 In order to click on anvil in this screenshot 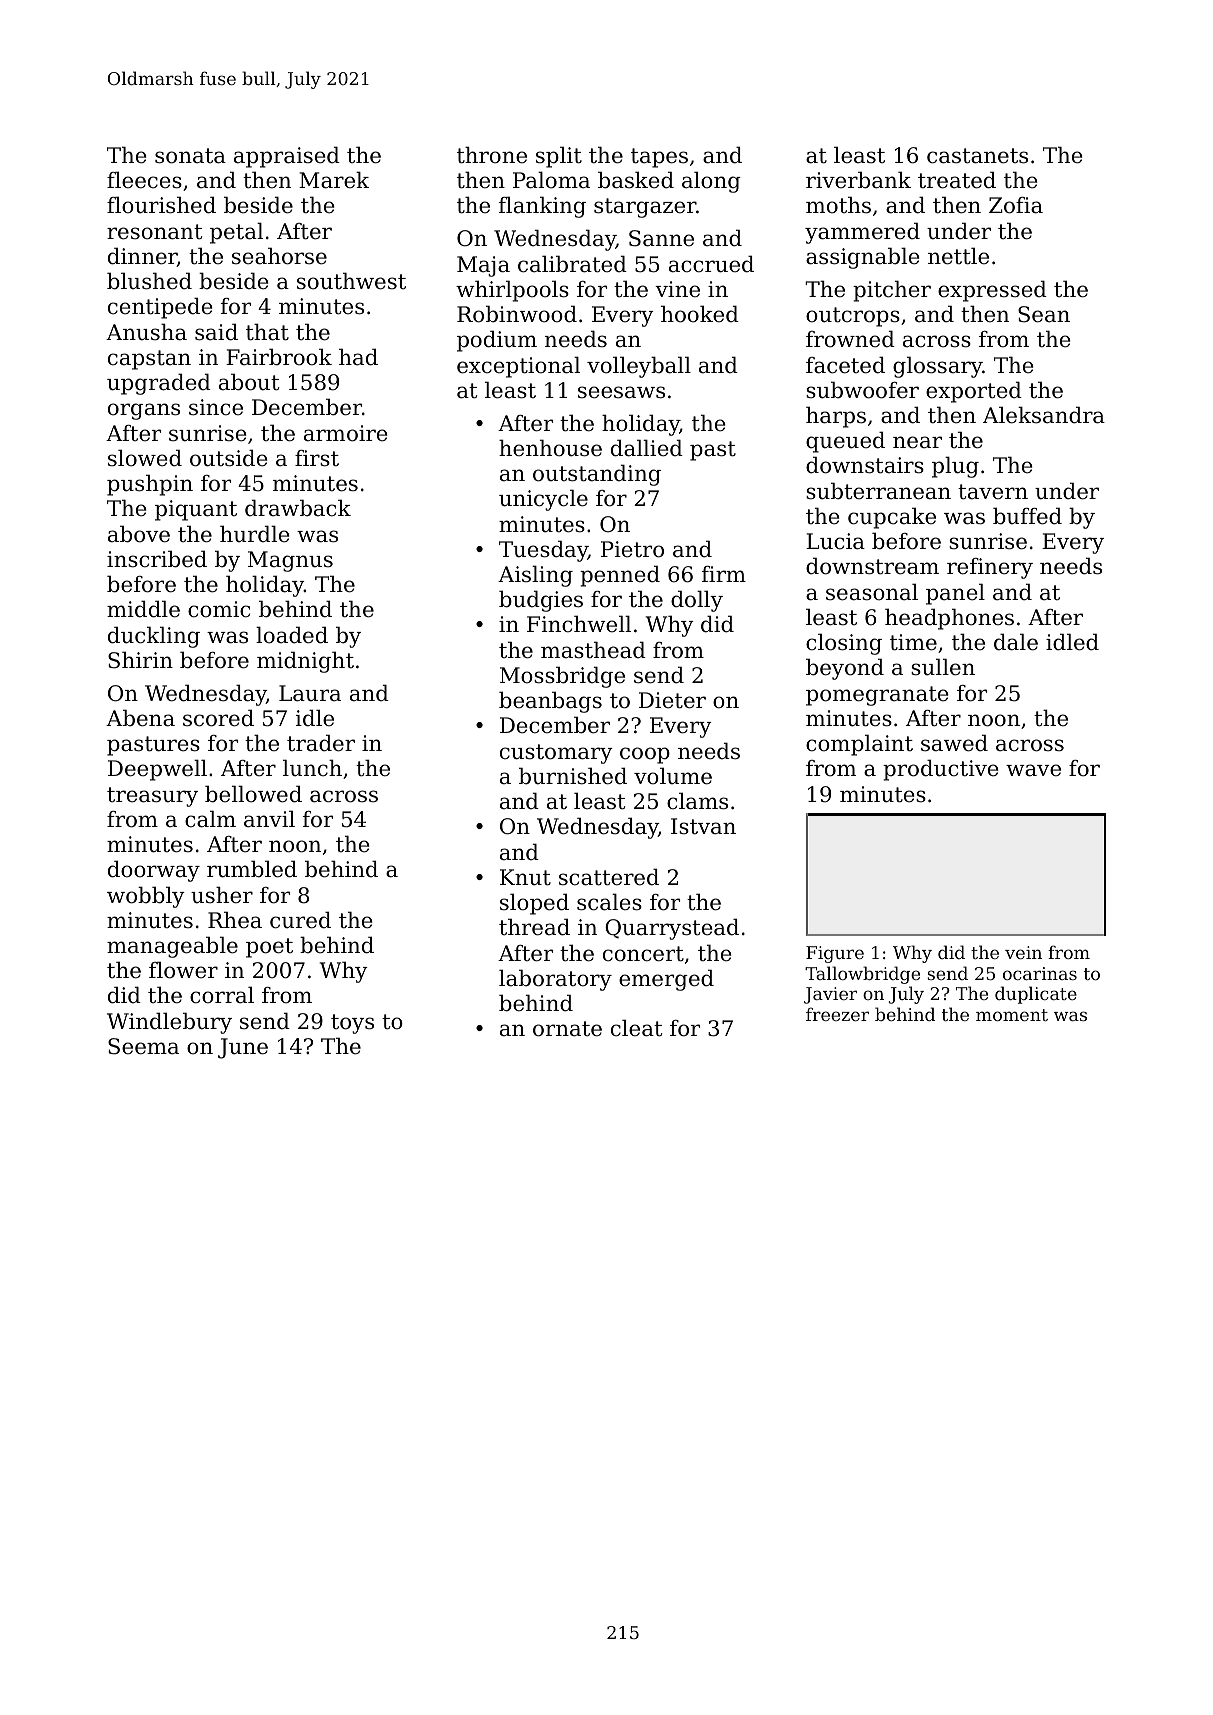, I will do `click(269, 819)`.
